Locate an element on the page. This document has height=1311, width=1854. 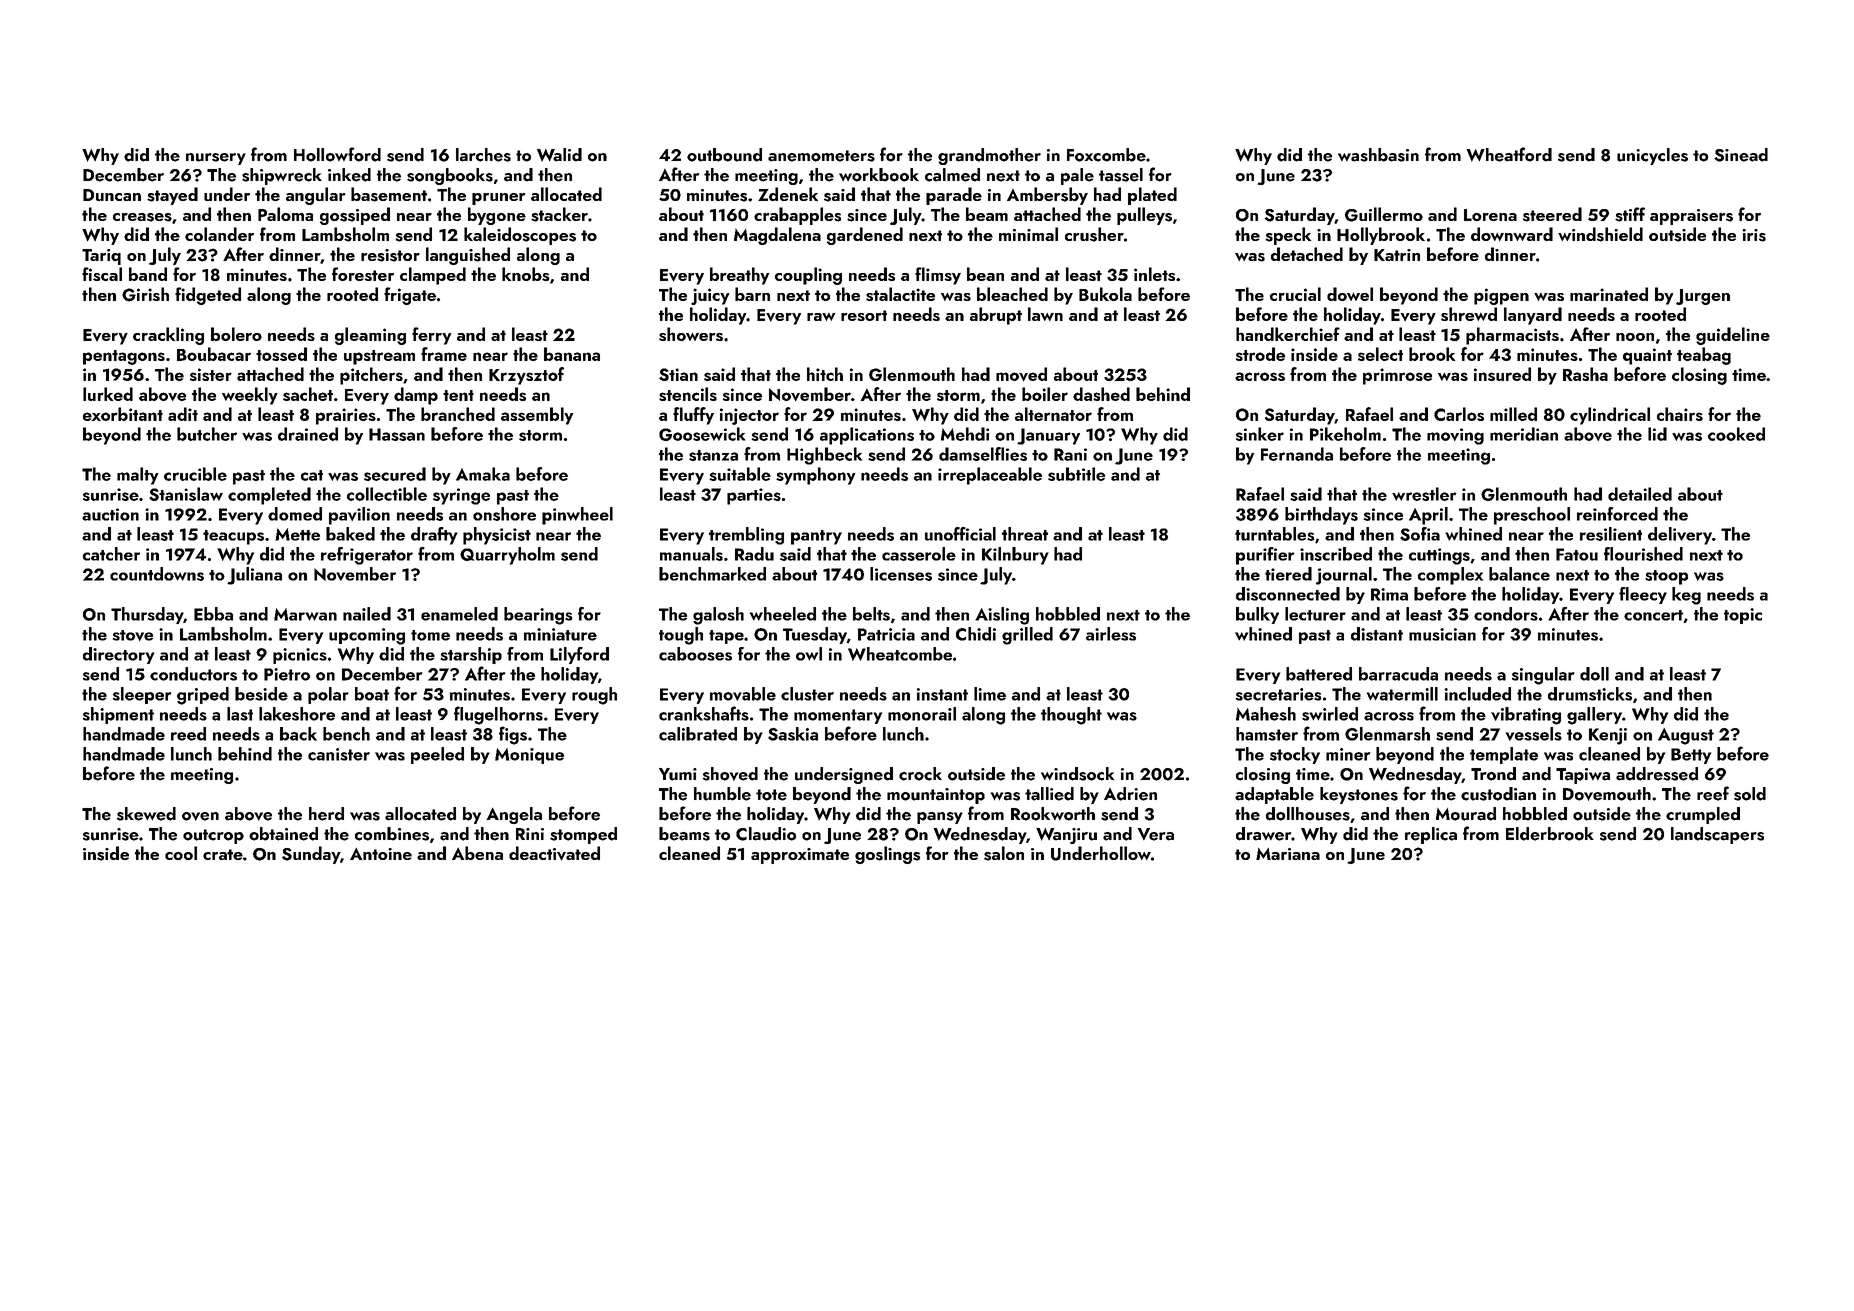
irreplaceable is located at coordinates (990, 476).
